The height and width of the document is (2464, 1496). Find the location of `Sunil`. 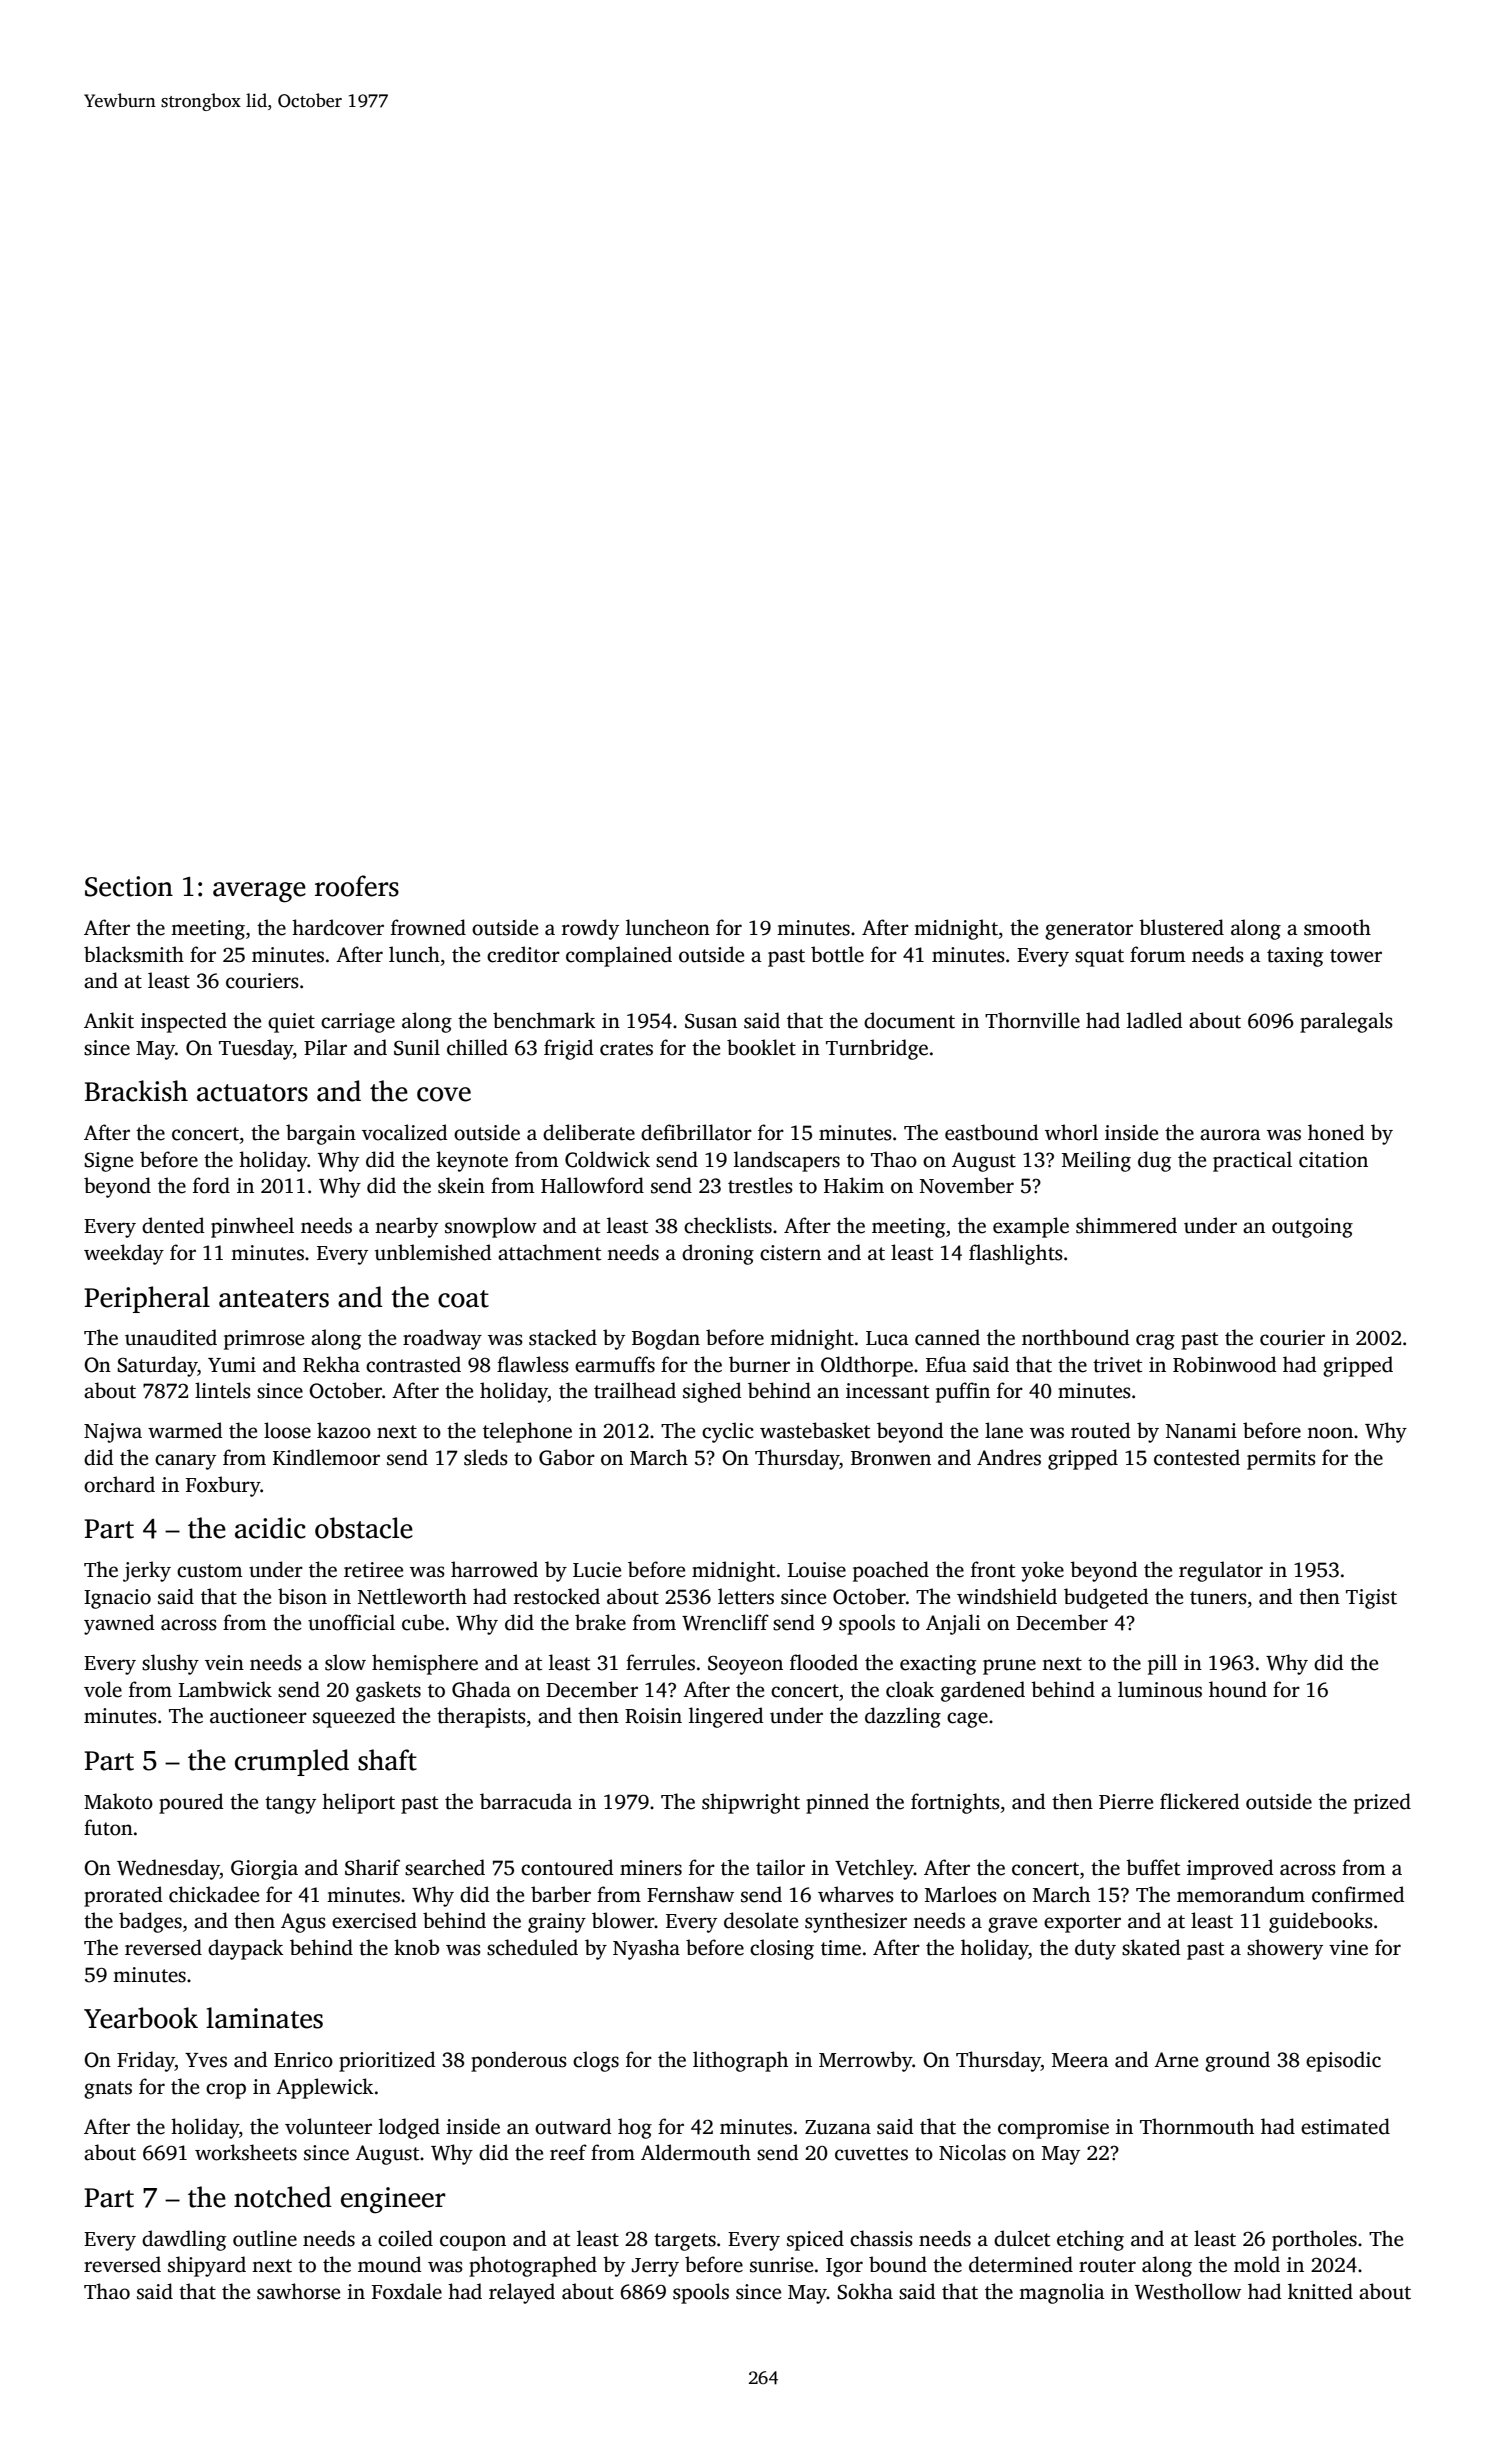

Sunil is located at coordinates (417, 1047).
